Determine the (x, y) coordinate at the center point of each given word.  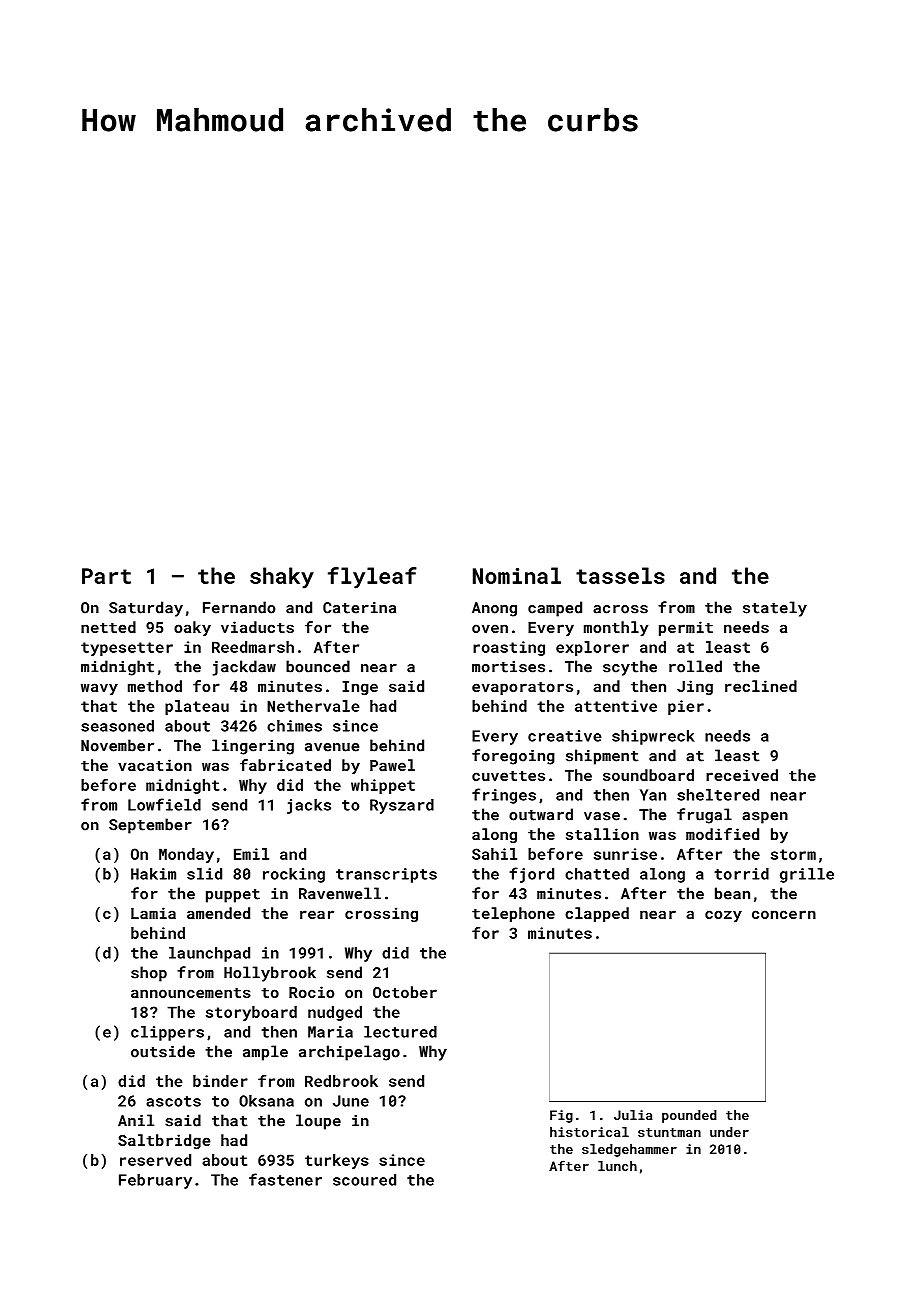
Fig (561, 1116)
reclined (761, 686)
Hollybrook (270, 974)
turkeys (337, 1161)
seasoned (117, 726)
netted (108, 627)
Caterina (359, 608)
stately (775, 609)
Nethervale (313, 706)
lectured (400, 1032)
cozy (723, 916)
